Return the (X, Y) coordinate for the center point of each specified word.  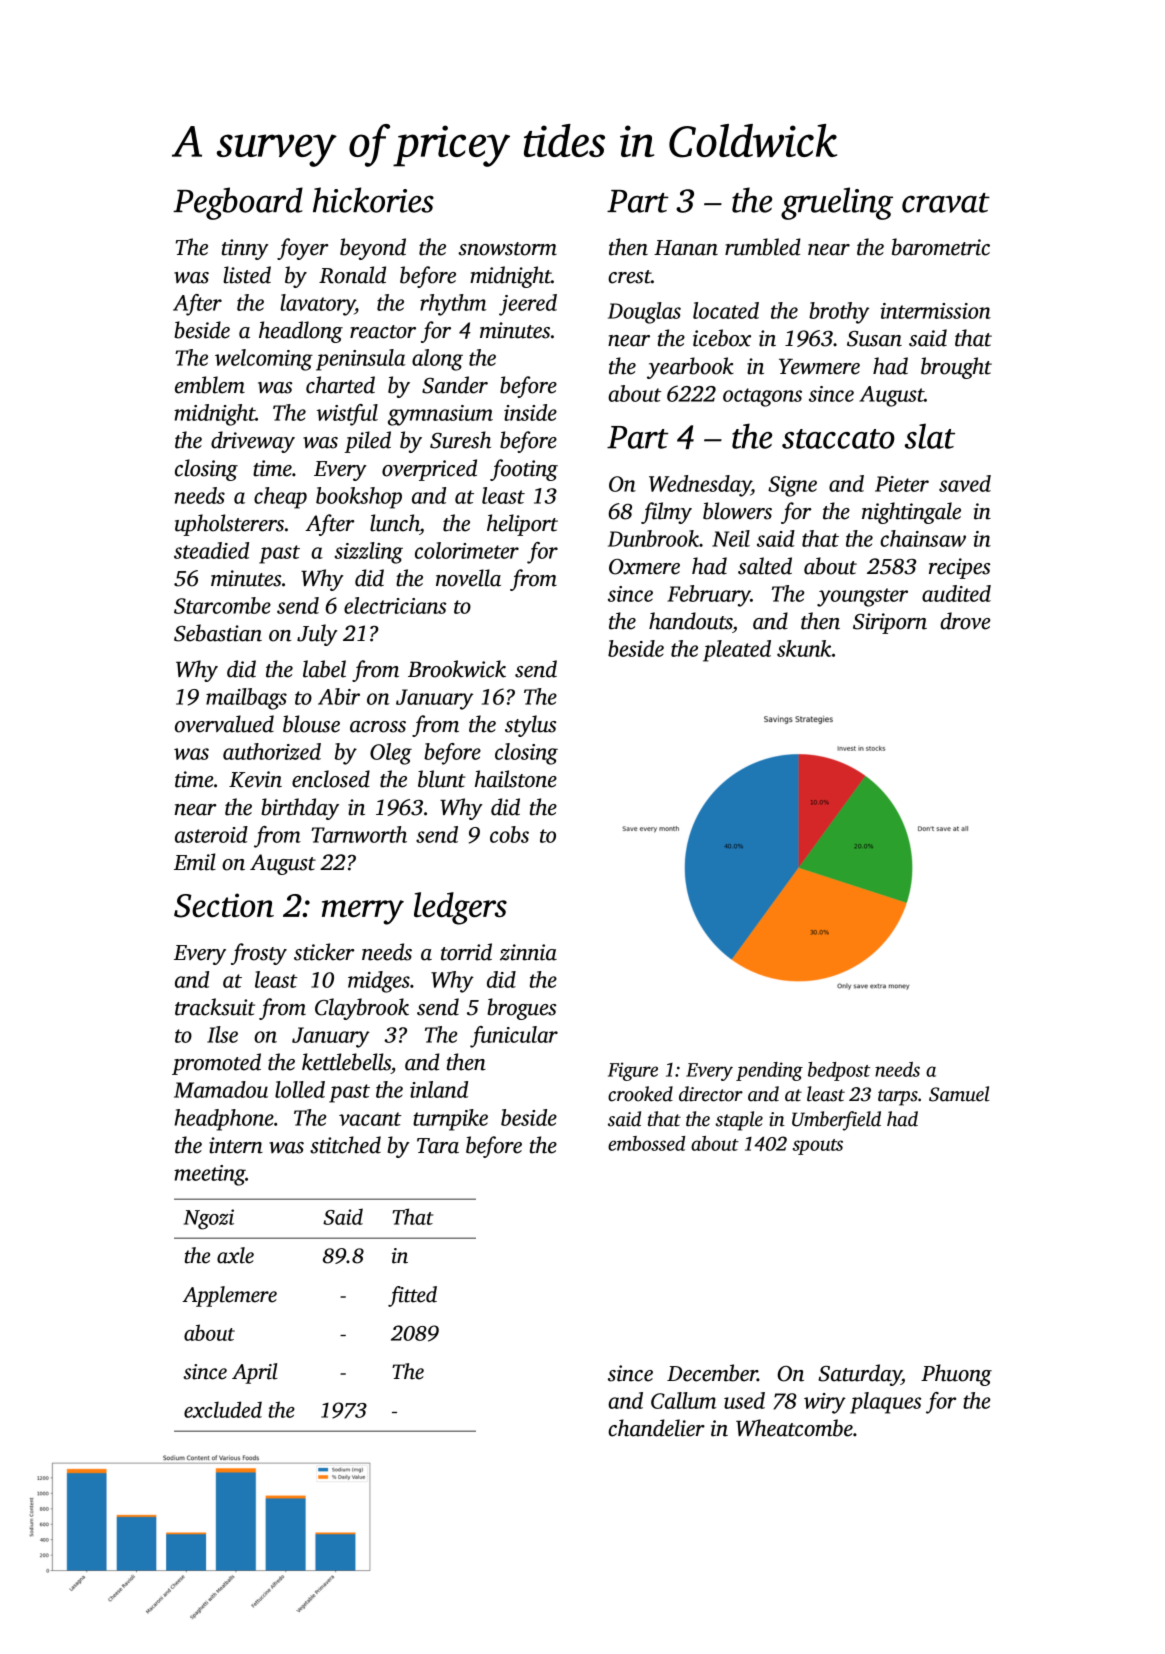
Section (224, 905)
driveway (253, 442)
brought (956, 368)
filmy (666, 513)
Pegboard (238, 203)
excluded (223, 1409)
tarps (898, 1097)
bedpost (839, 1071)
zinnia (528, 952)
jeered (528, 305)
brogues (521, 1009)
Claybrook (362, 1009)
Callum (684, 1400)
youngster (862, 597)
